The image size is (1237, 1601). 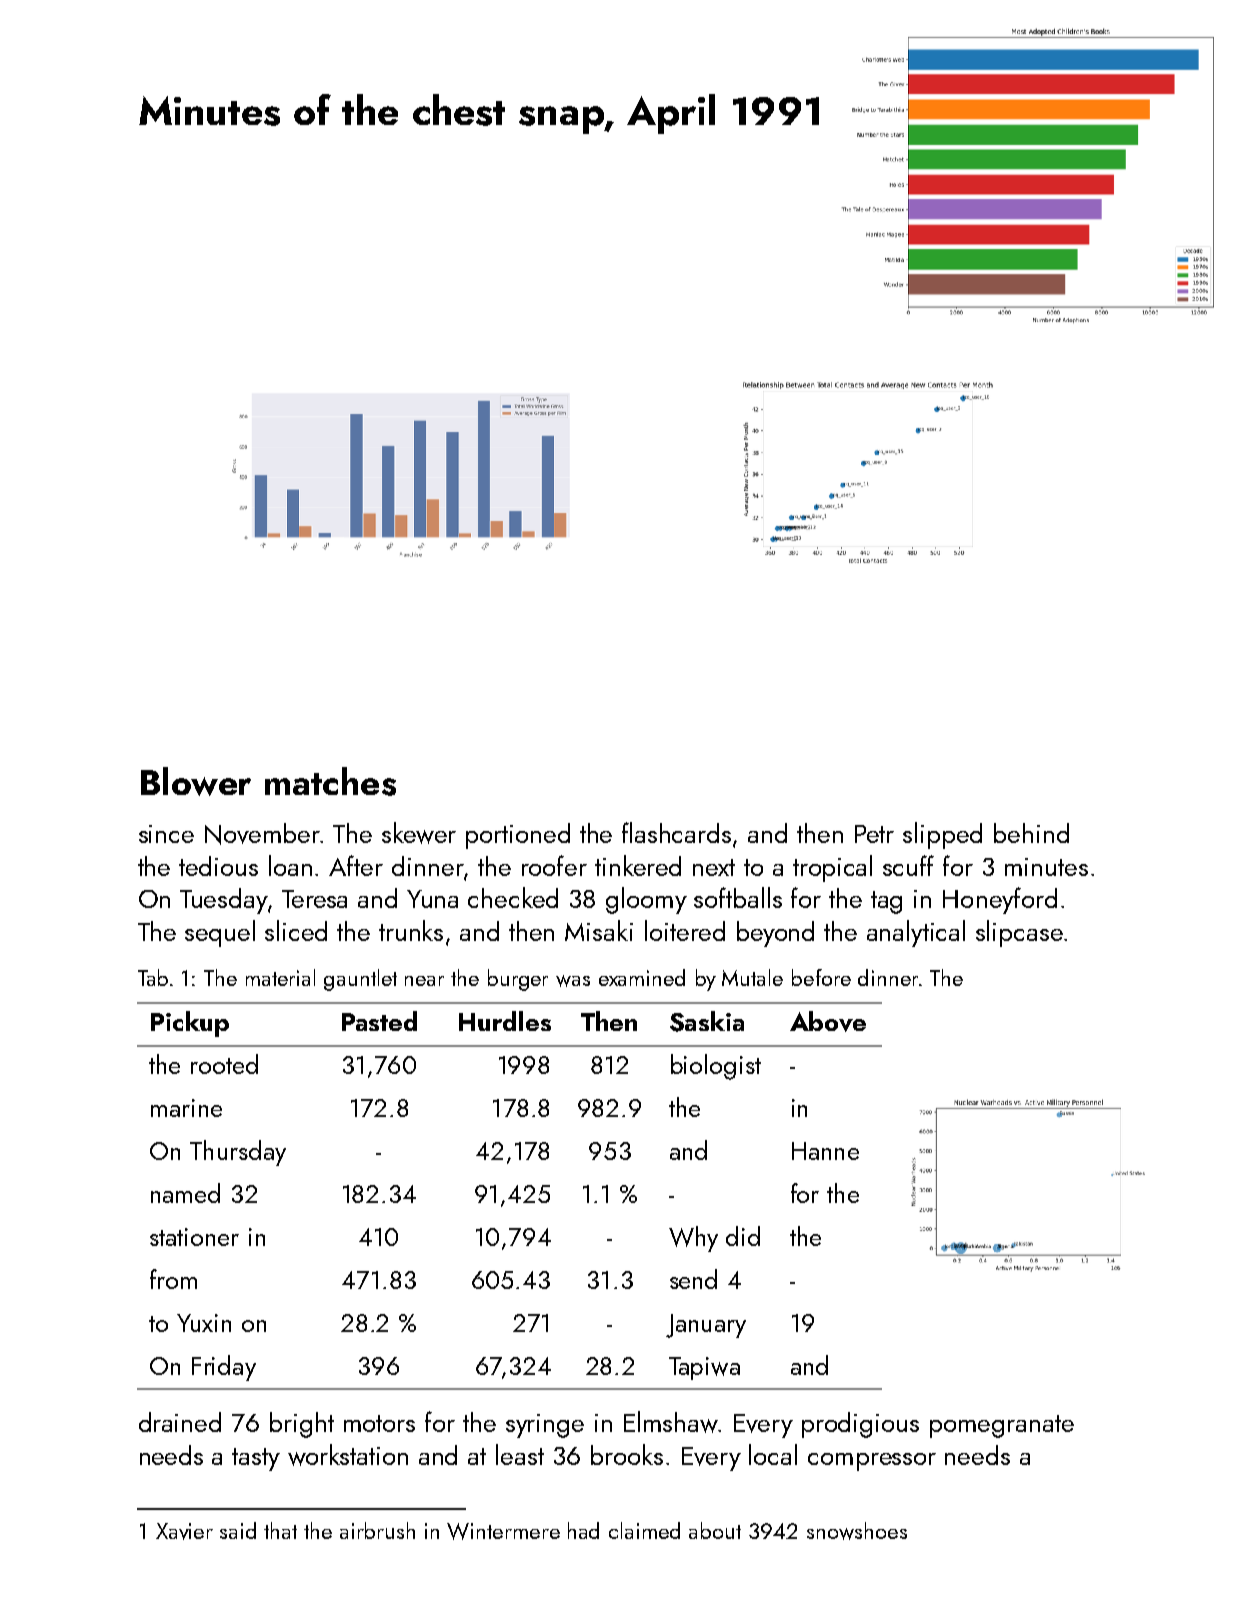 What do you see at coordinates (714, 867) in the page?
I see `next` at bounding box center [714, 867].
